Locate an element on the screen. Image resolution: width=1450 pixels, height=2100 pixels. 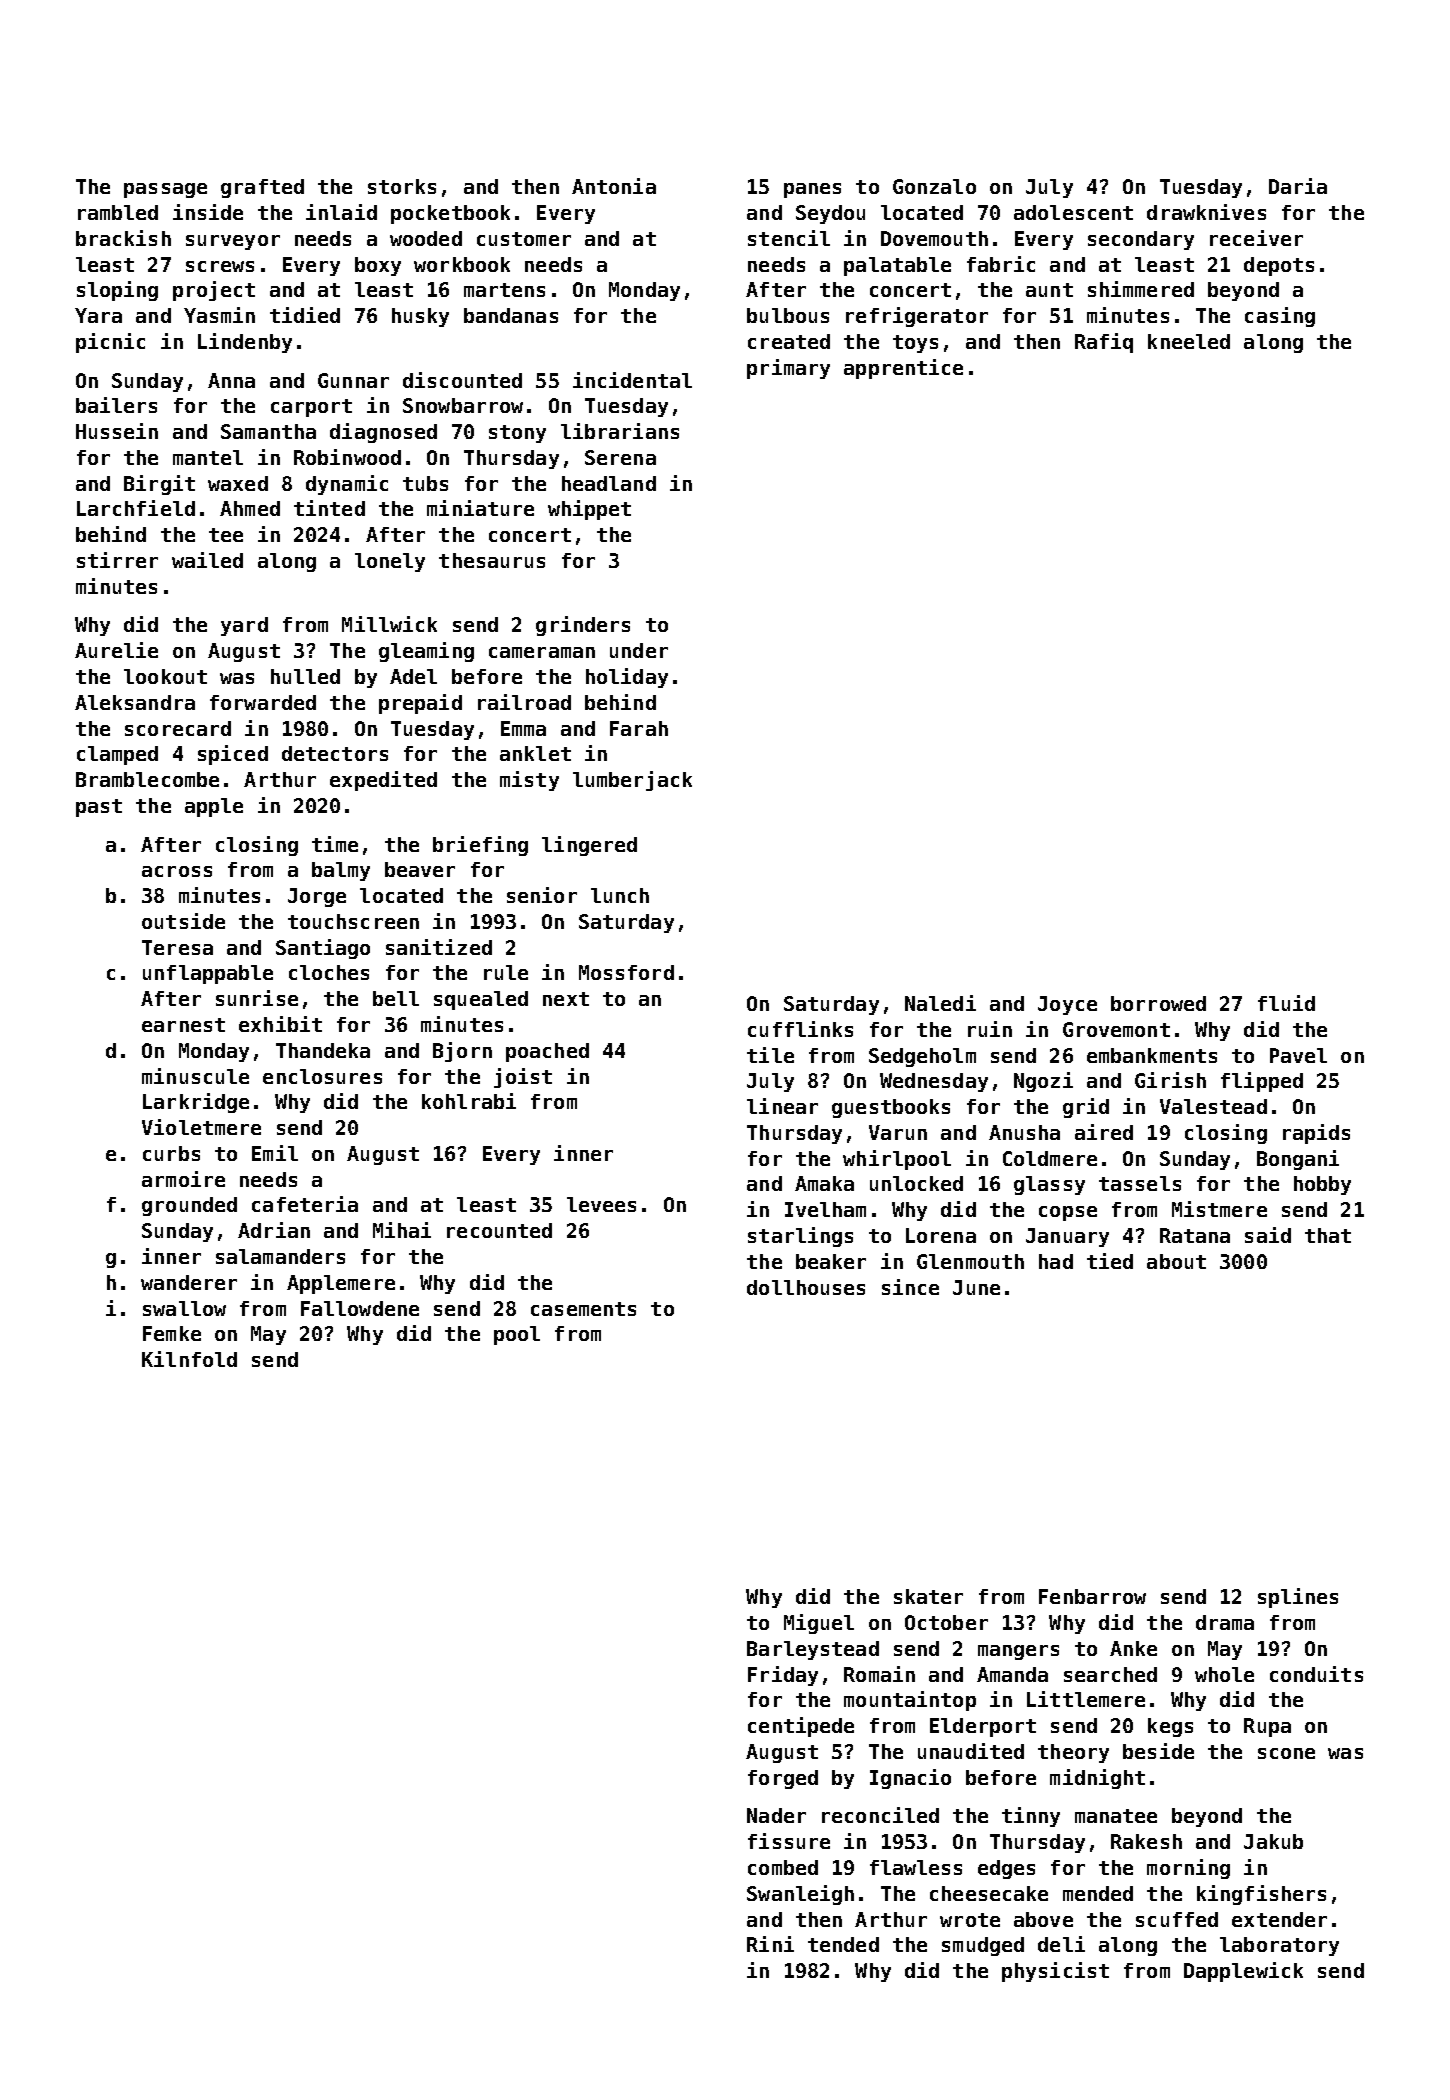
fluid is located at coordinates (1286, 1003).
